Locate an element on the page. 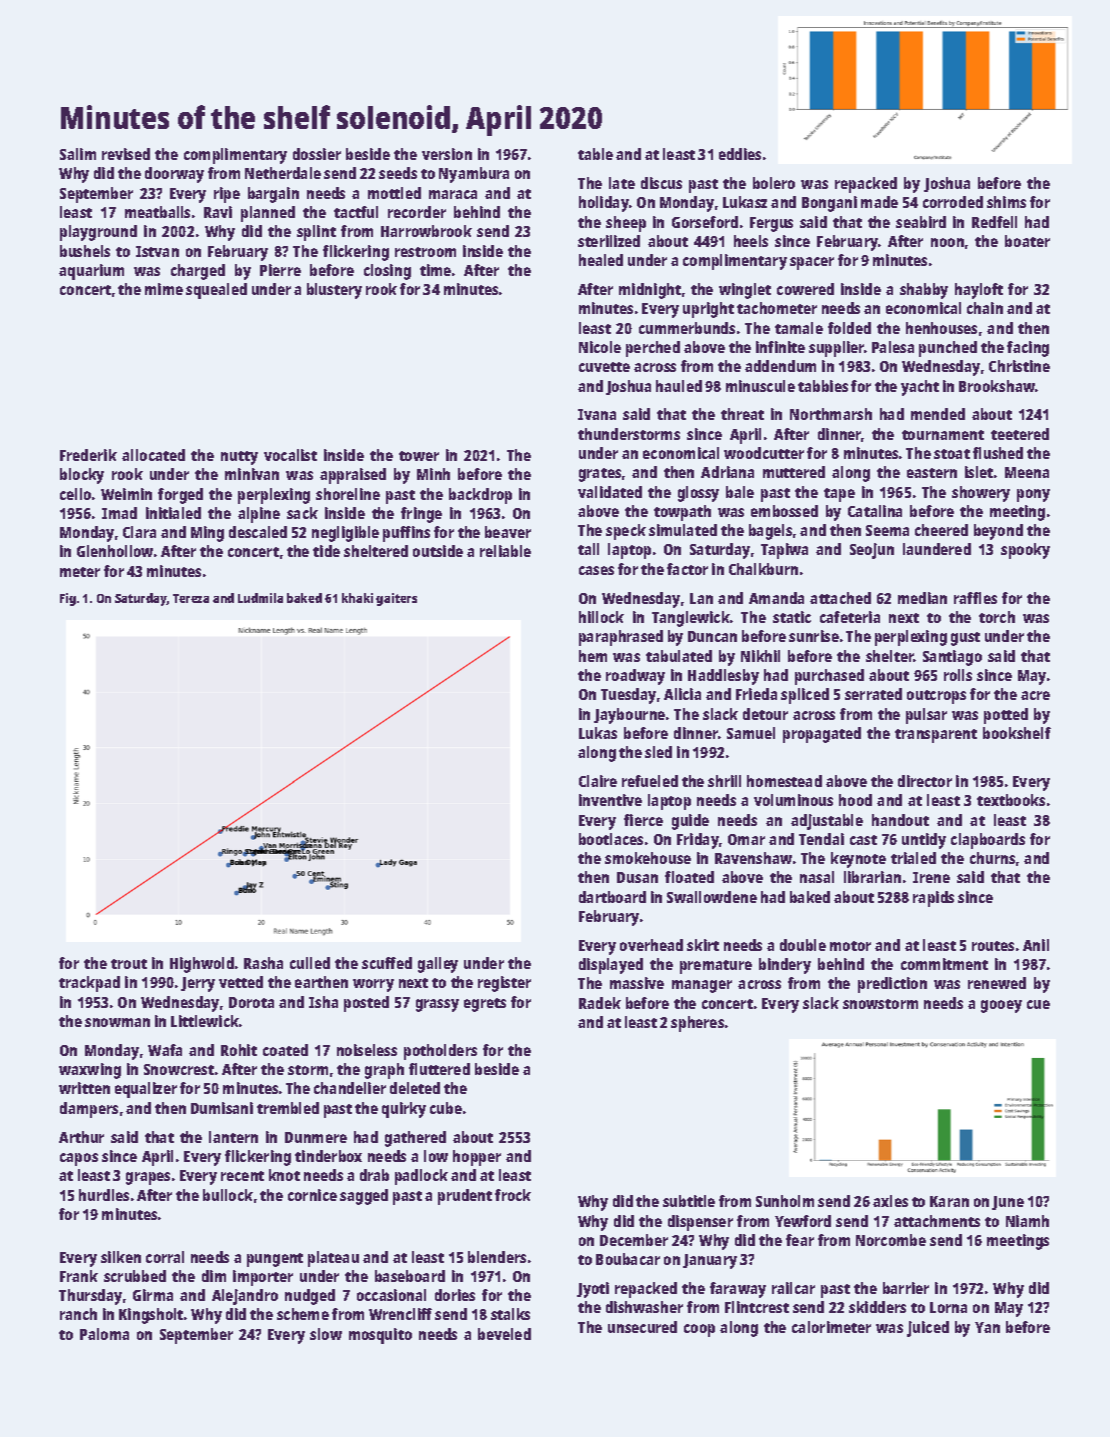  cafeteria is located at coordinates (850, 617).
